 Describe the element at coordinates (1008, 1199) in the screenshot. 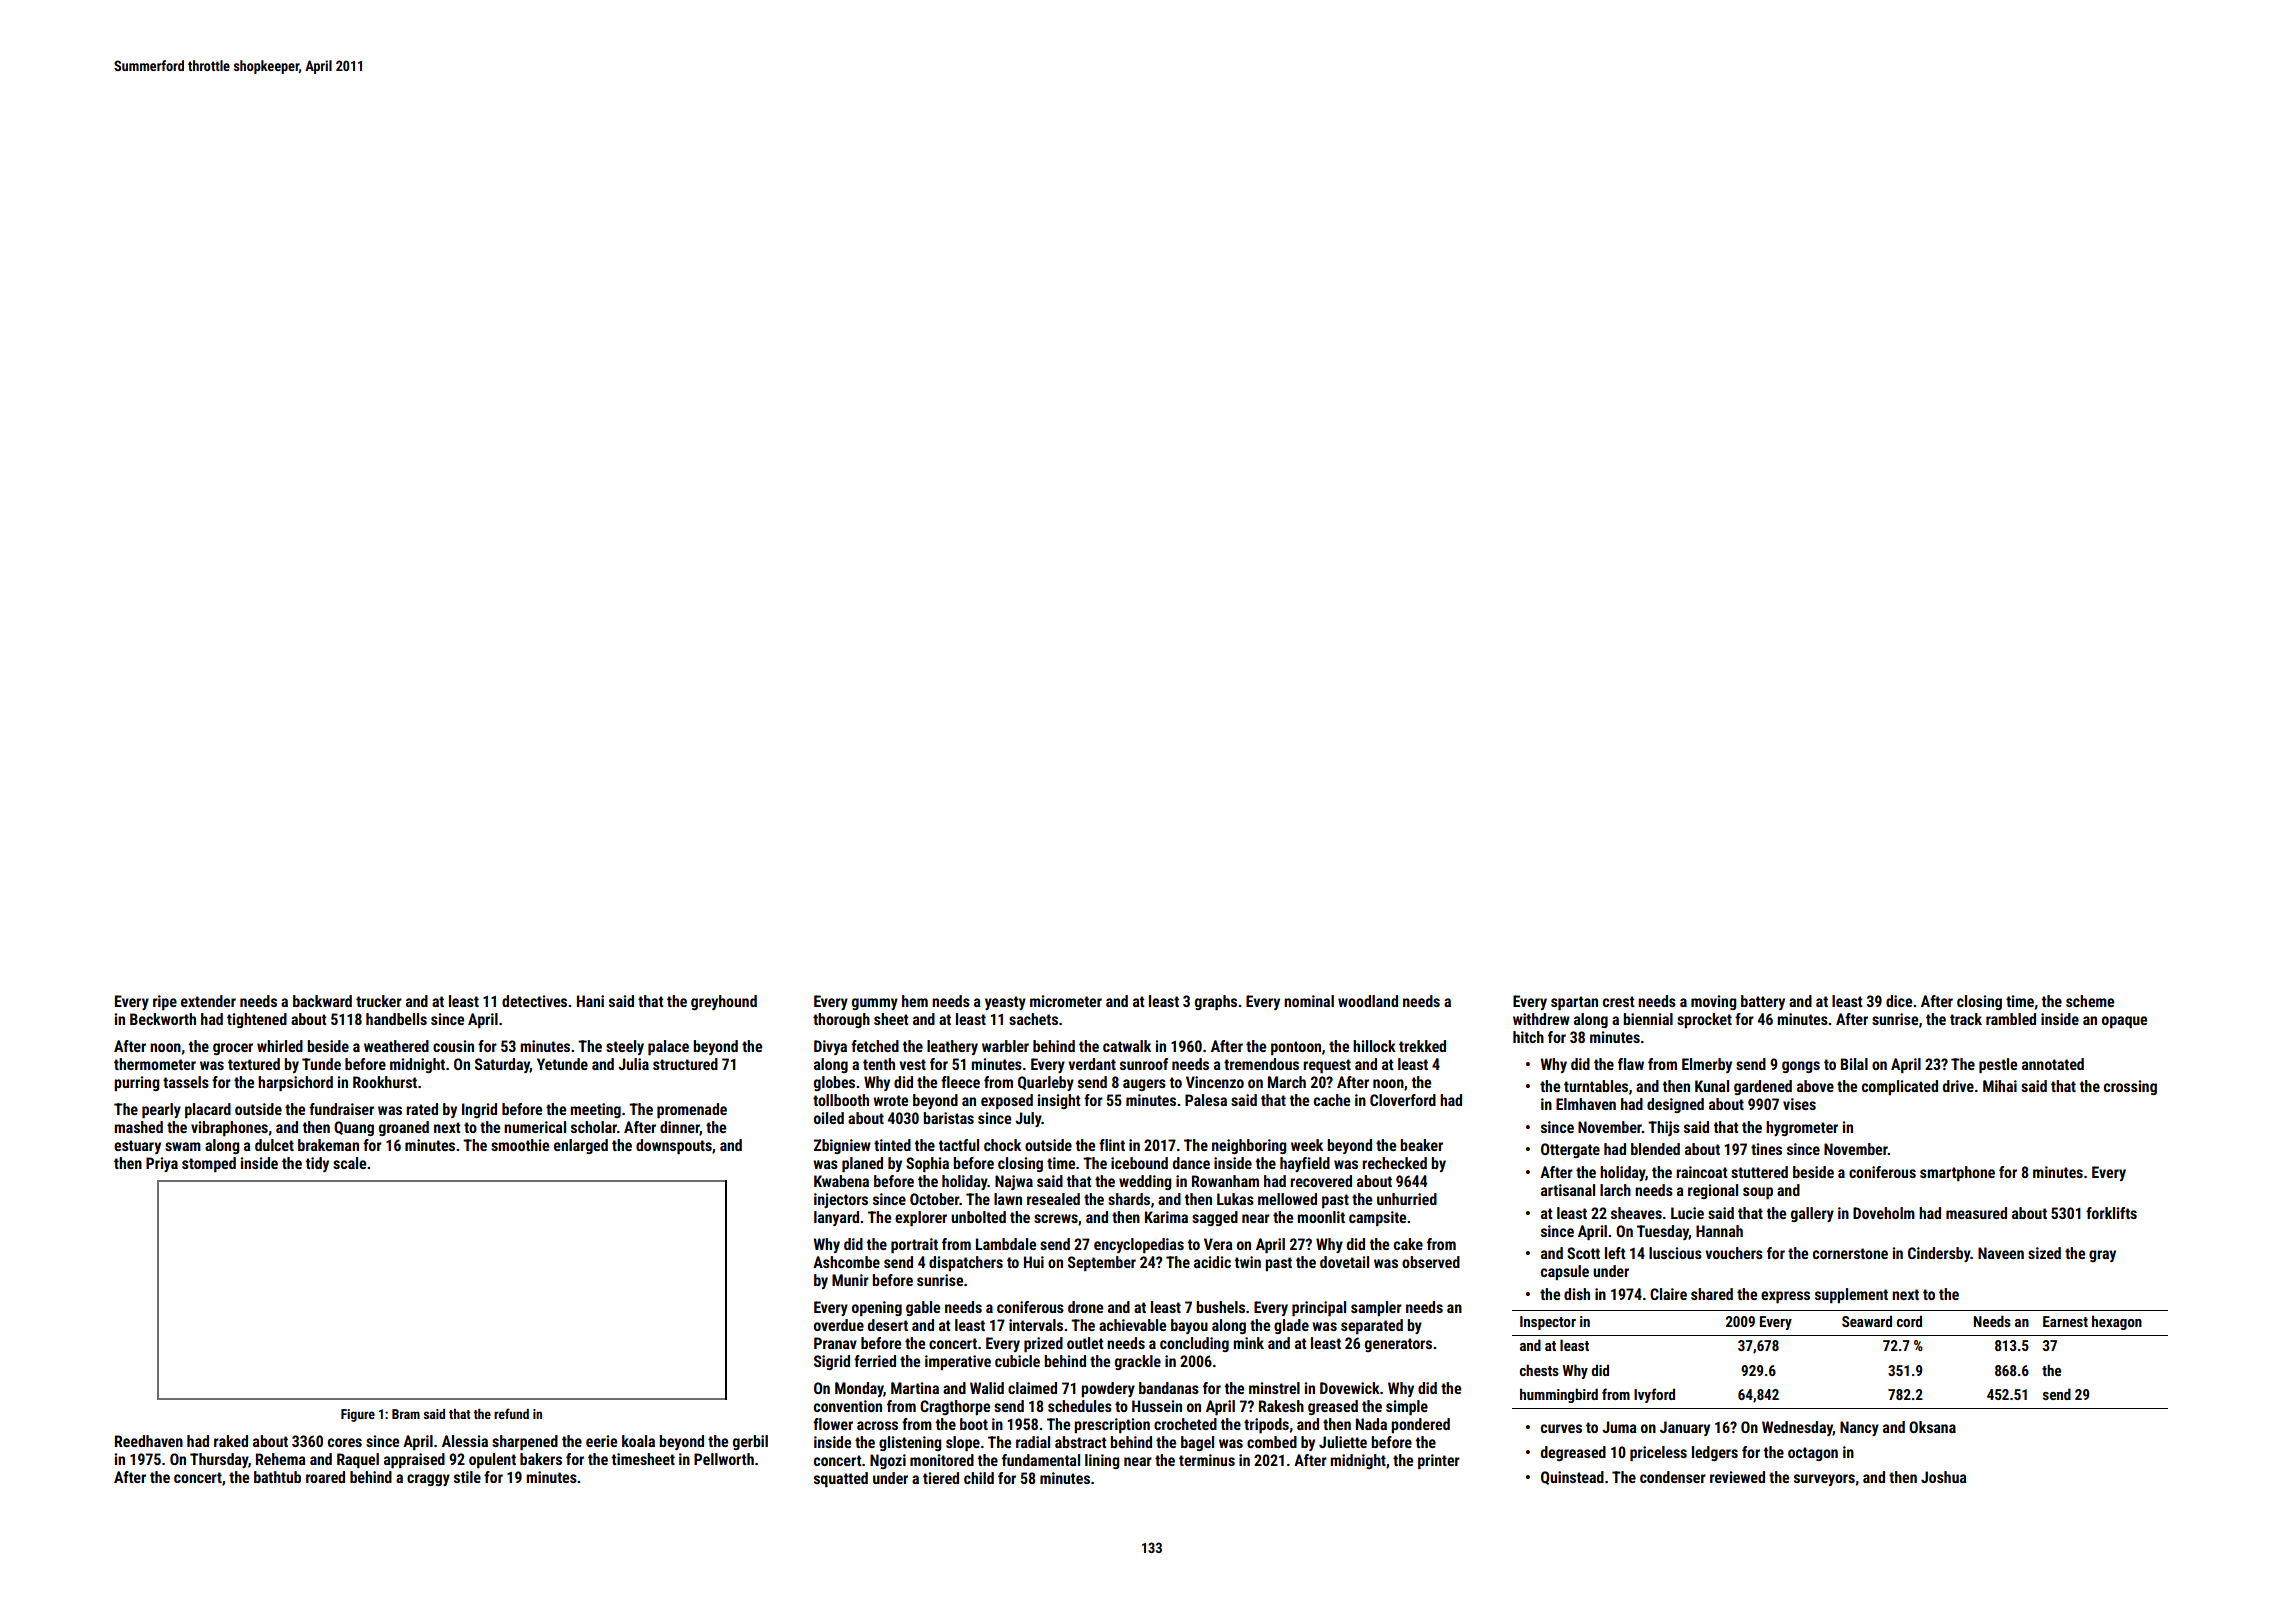

I see `lawn` at that location.
